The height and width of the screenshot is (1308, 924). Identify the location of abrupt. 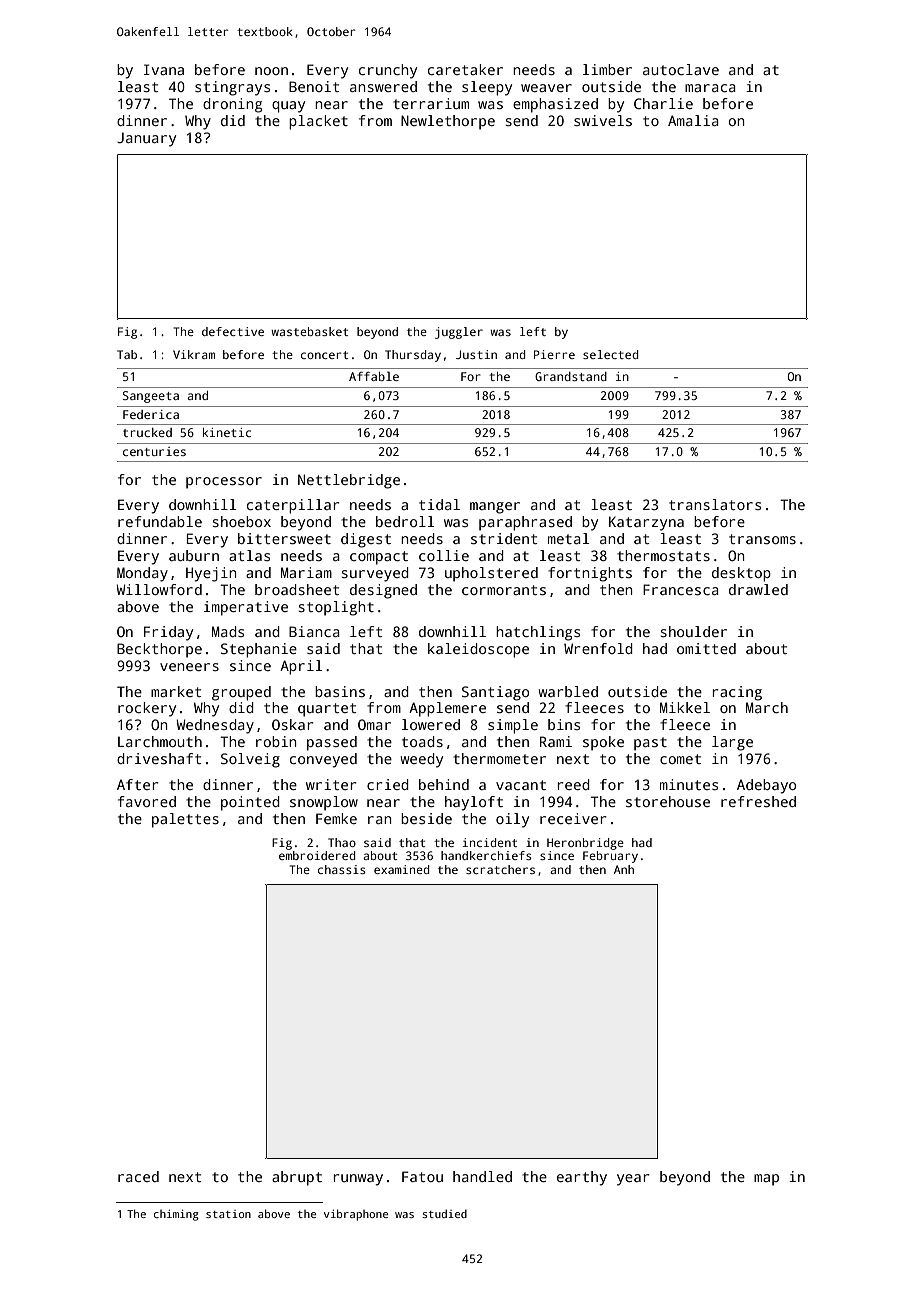
(297, 1178).
